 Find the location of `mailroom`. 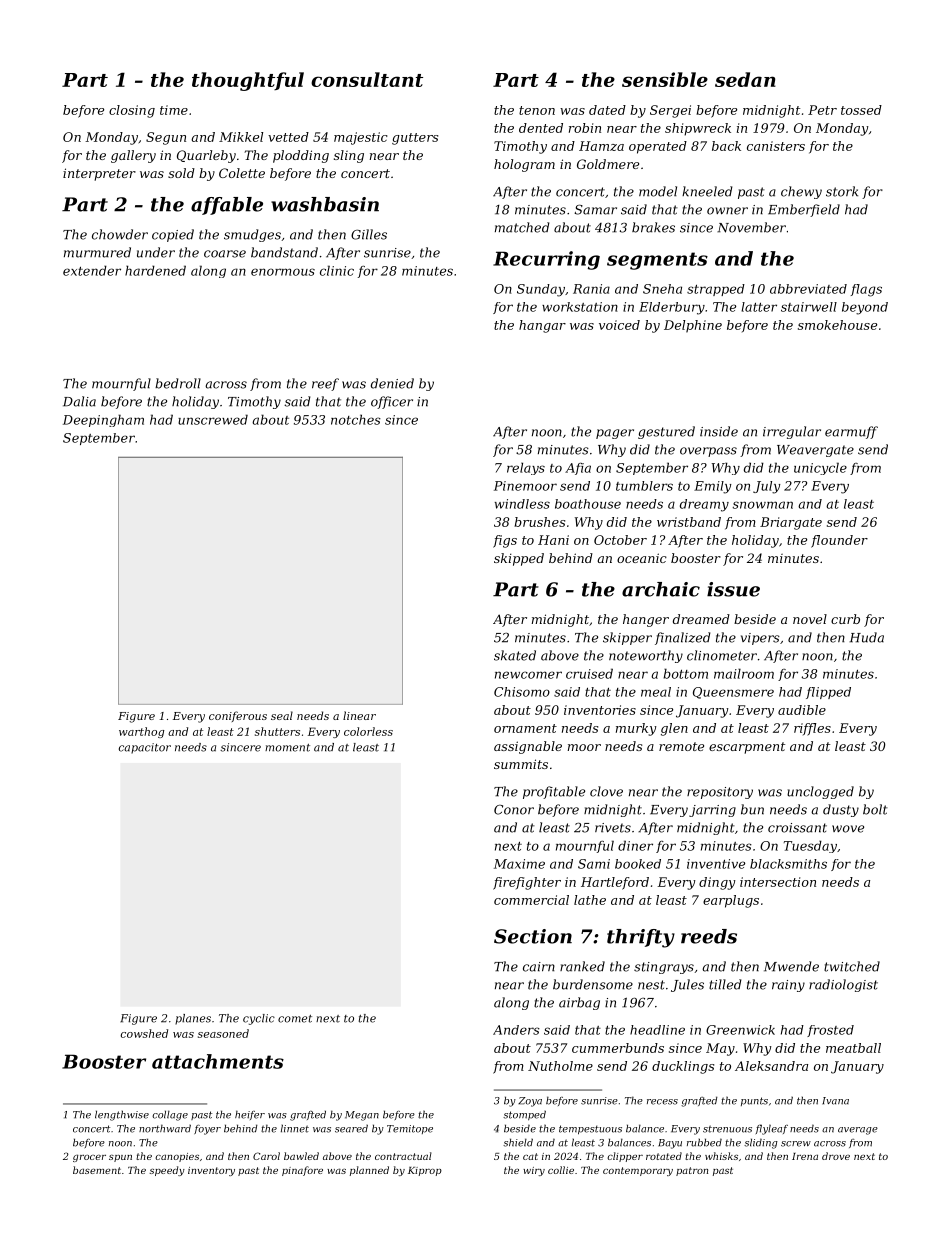

mailroom is located at coordinates (744, 673).
